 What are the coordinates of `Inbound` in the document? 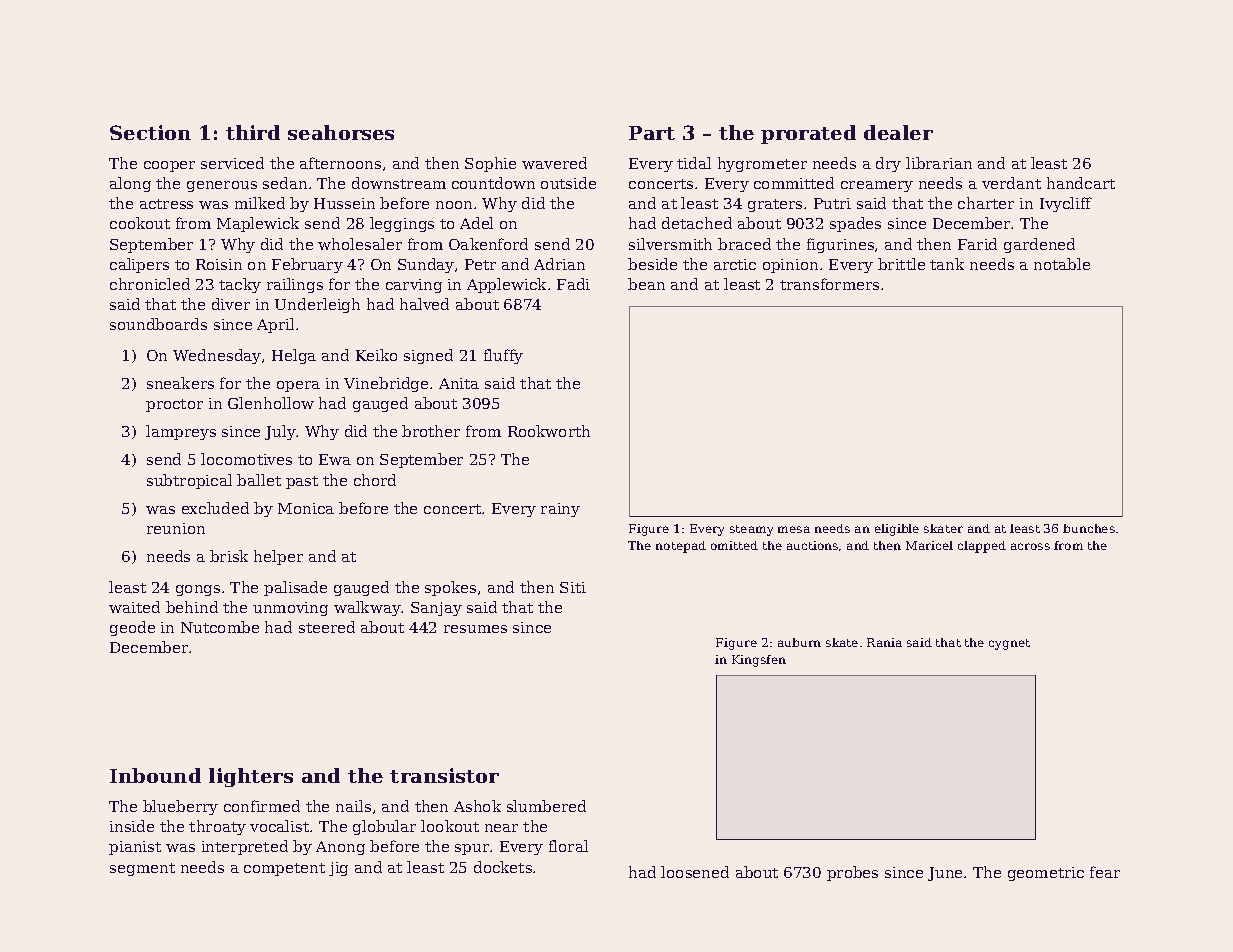 It's located at (155, 775).
